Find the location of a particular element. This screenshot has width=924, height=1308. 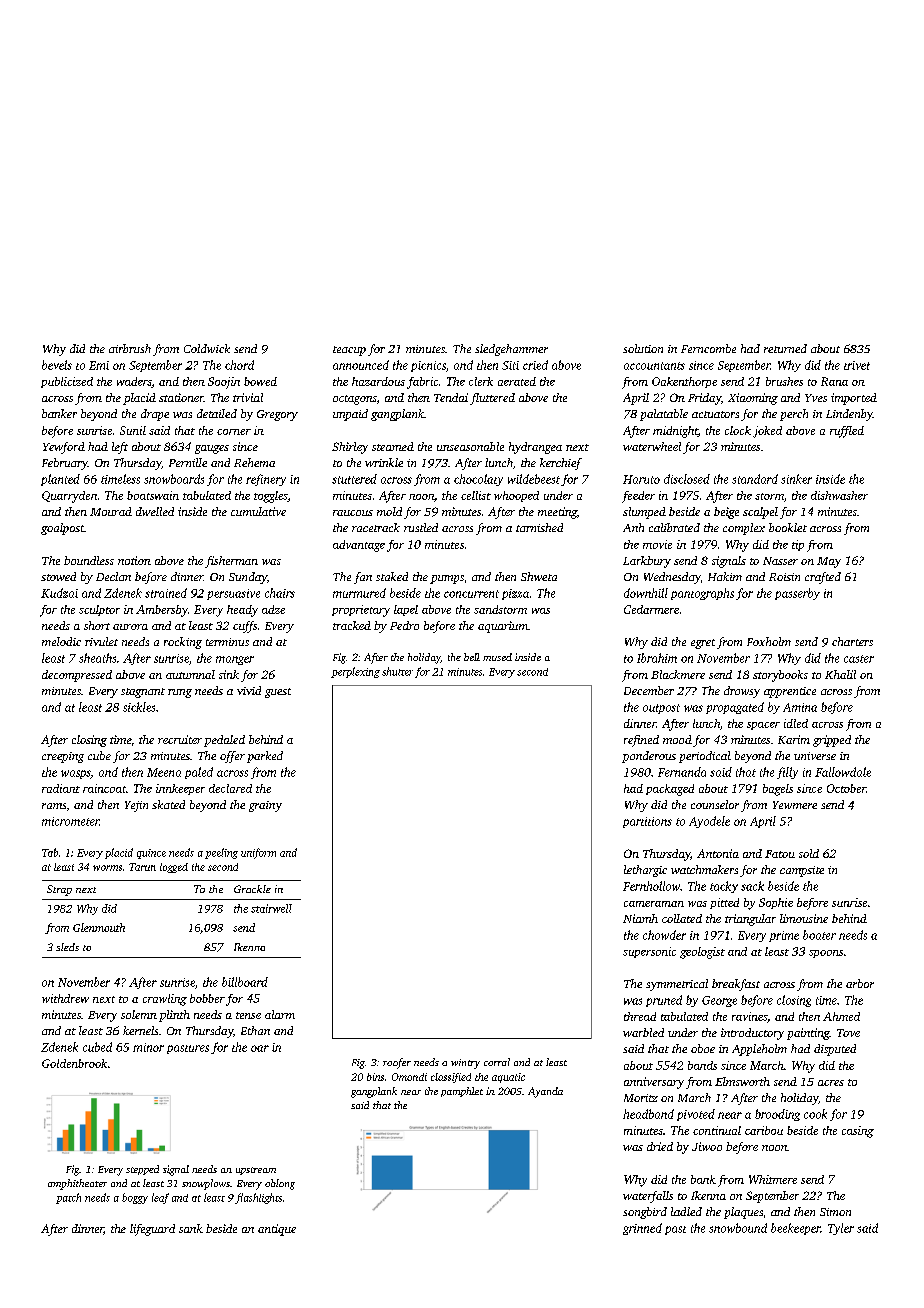

Ferncombe is located at coordinates (708, 348).
